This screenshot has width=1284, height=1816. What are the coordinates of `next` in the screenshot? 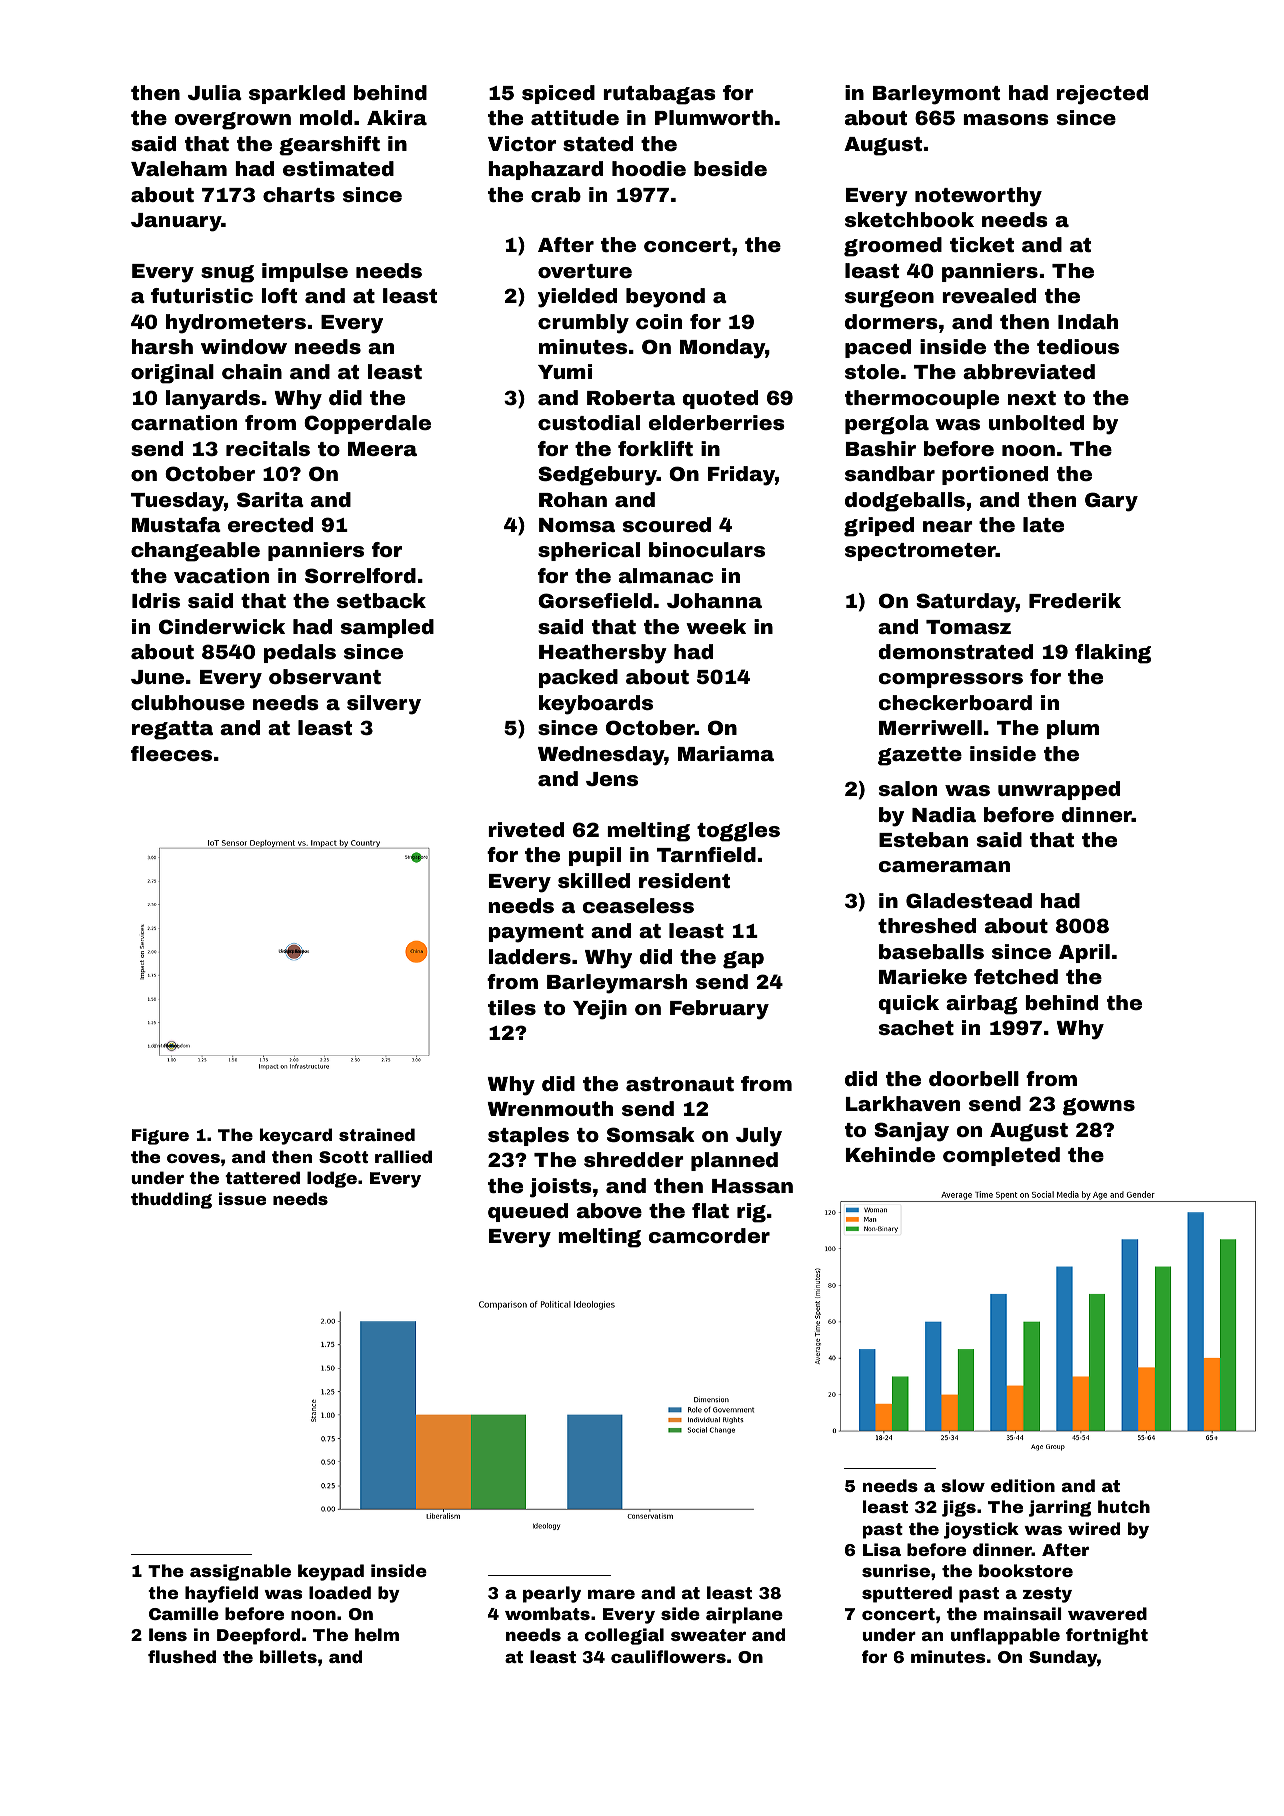 It's located at (1032, 398).
